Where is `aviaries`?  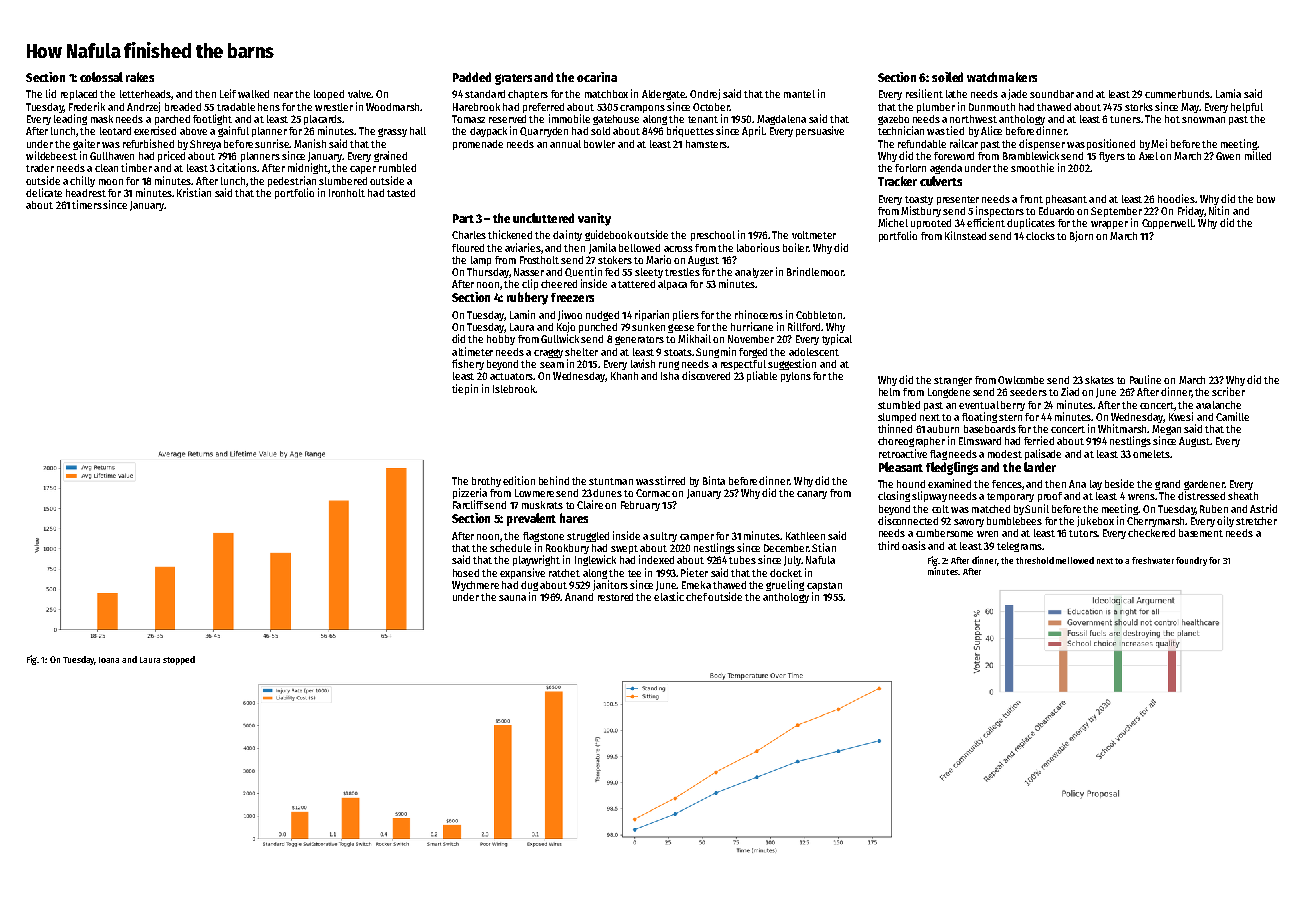
aviaries is located at coordinates (523, 247).
